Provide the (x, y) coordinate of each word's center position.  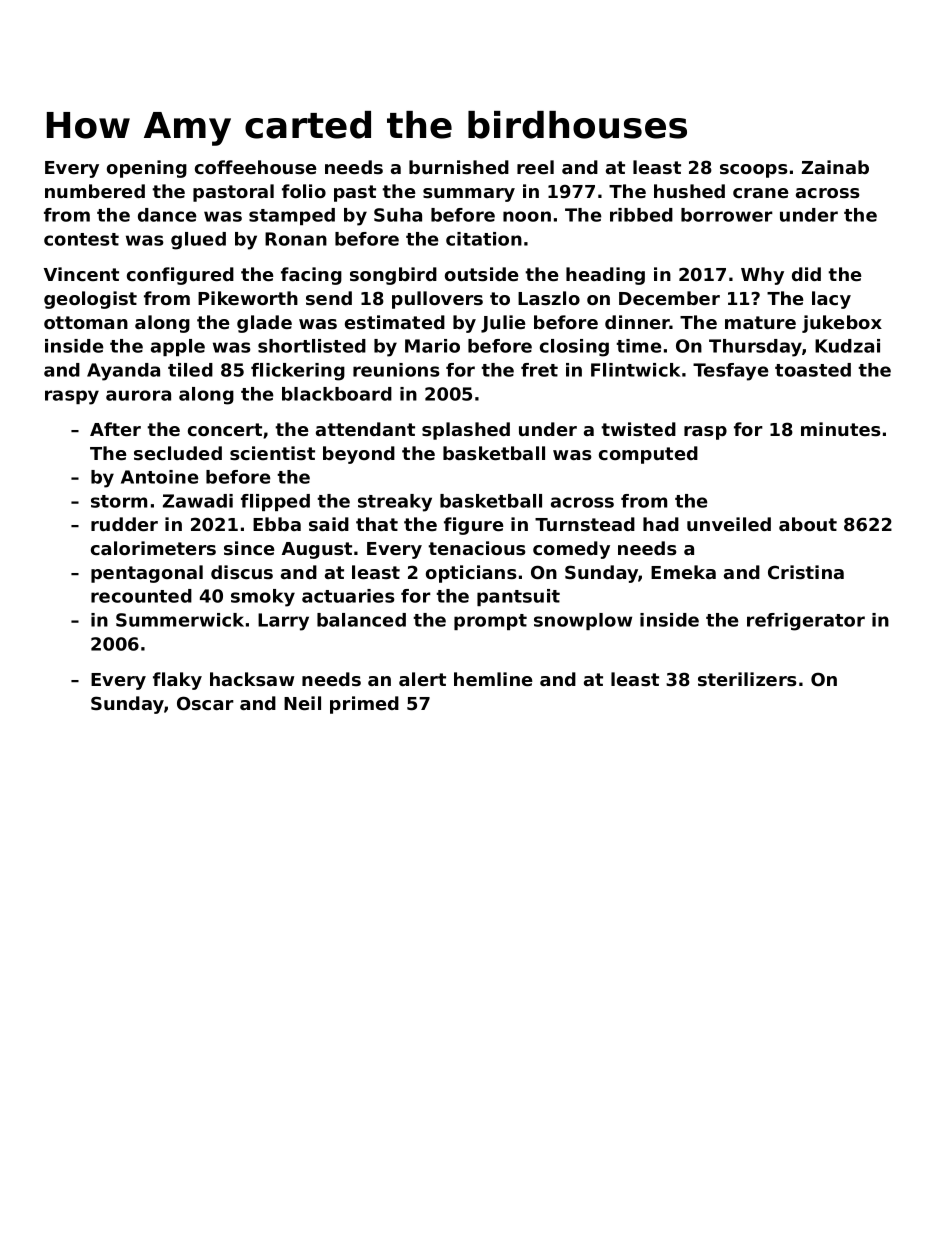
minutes (841, 429)
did (806, 274)
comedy (571, 550)
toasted (813, 370)
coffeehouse (256, 167)
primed (364, 705)
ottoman (86, 322)
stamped (292, 216)
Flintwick (635, 370)
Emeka (683, 572)
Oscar (205, 703)
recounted (141, 596)
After (115, 429)
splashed (466, 431)
